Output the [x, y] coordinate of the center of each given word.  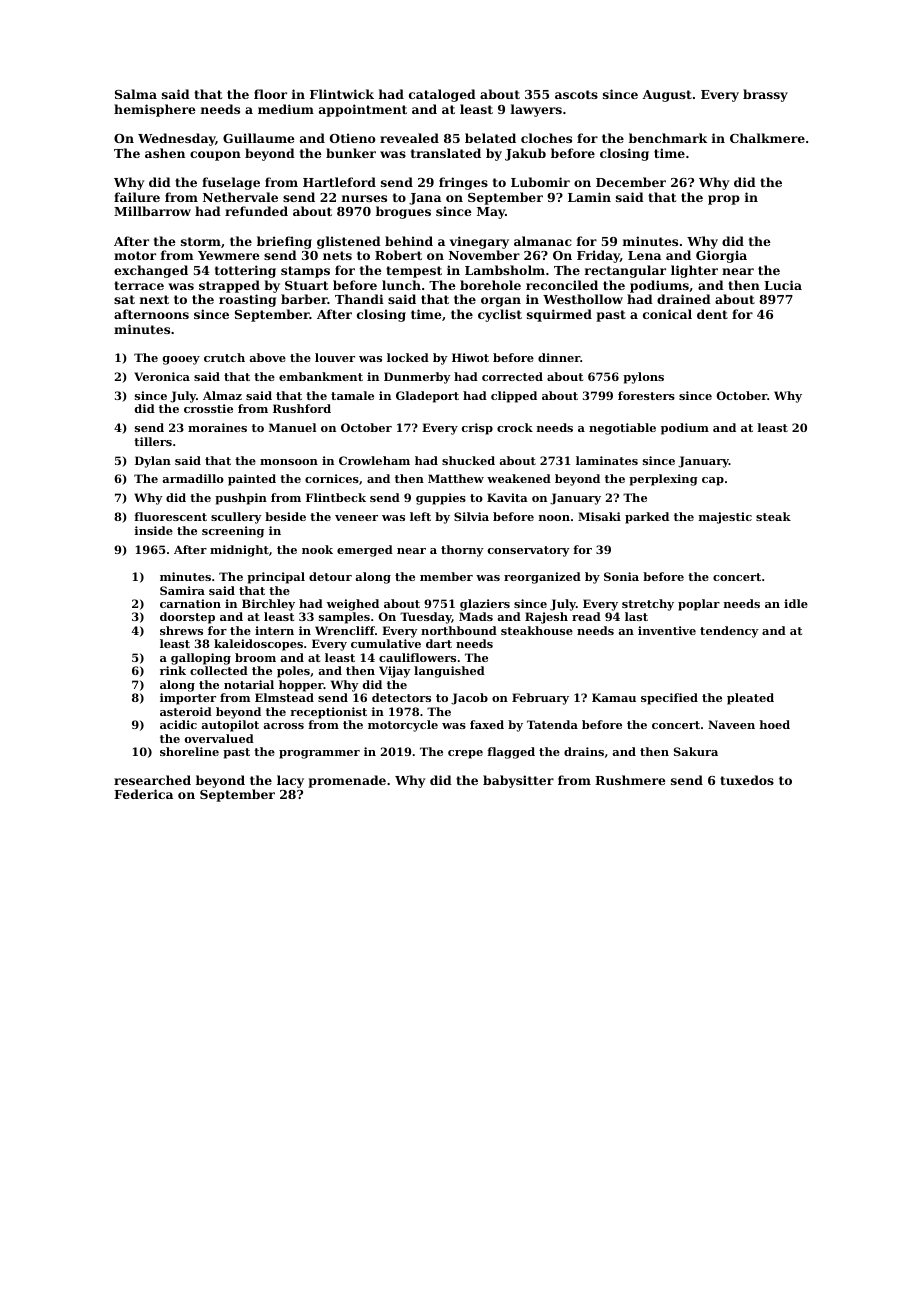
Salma [136, 94]
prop [724, 200]
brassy [765, 95]
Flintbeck [336, 497]
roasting [247, 300]
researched [152, 780]
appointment [363, 110]
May [491, 213]
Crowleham [374, 460]
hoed [774, 724]
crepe [465, 754]
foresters [646, 395]
